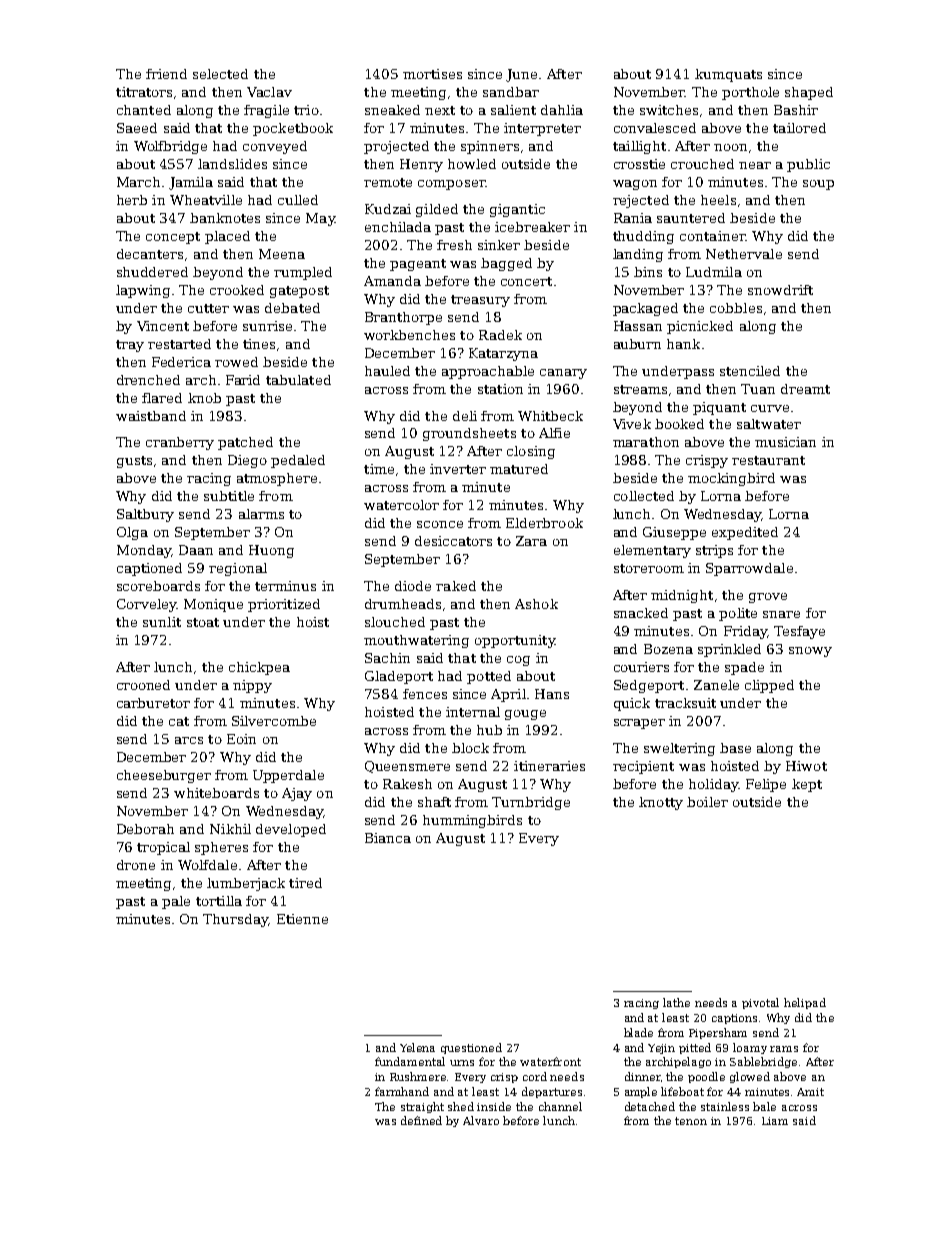  I want to click on pale, so click(176, 902).
